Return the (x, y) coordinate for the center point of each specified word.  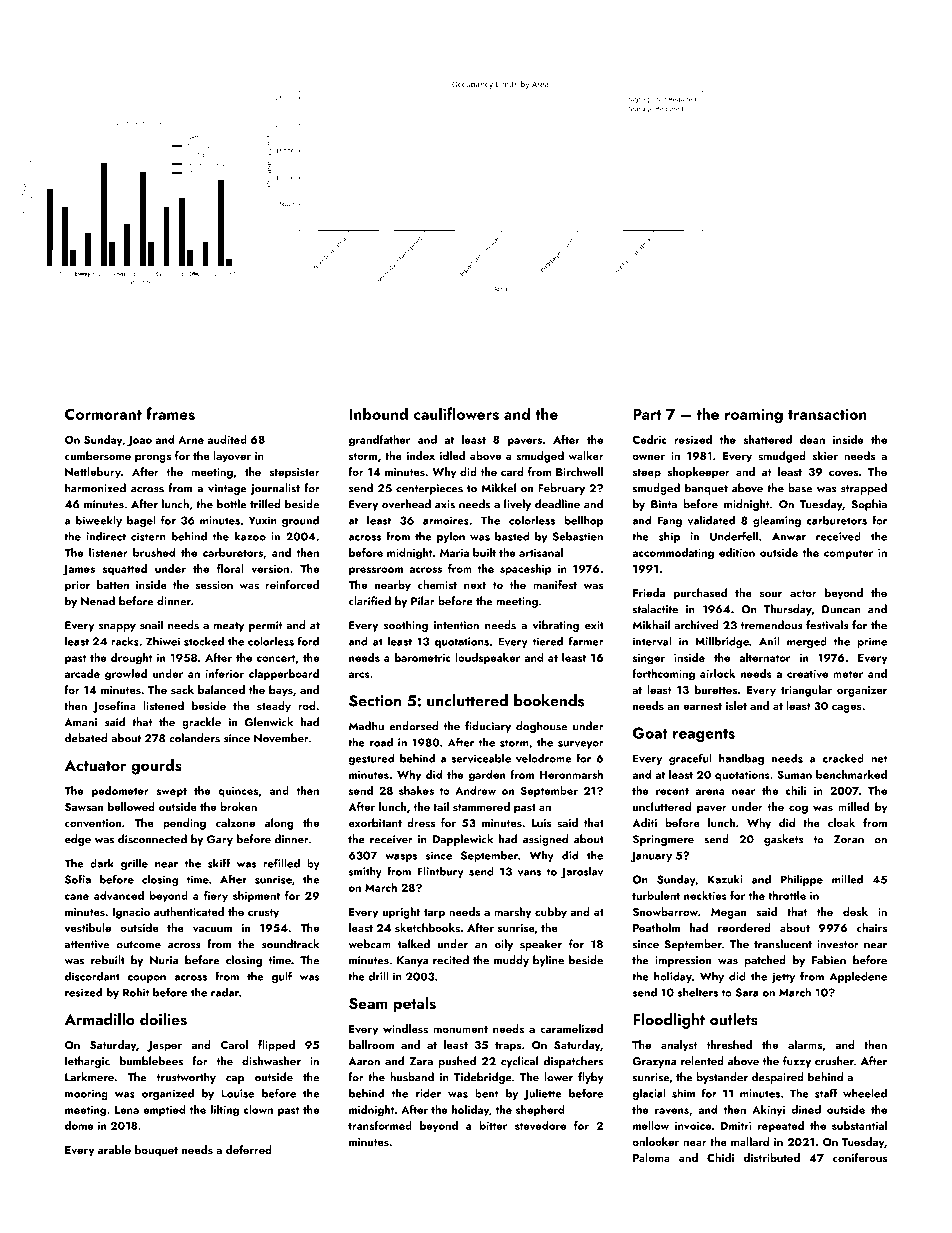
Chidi (720, 1157)
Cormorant (103, 414)
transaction (827, 414)
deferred (249, 1149)
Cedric (649, 439)
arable (114, 1149)
